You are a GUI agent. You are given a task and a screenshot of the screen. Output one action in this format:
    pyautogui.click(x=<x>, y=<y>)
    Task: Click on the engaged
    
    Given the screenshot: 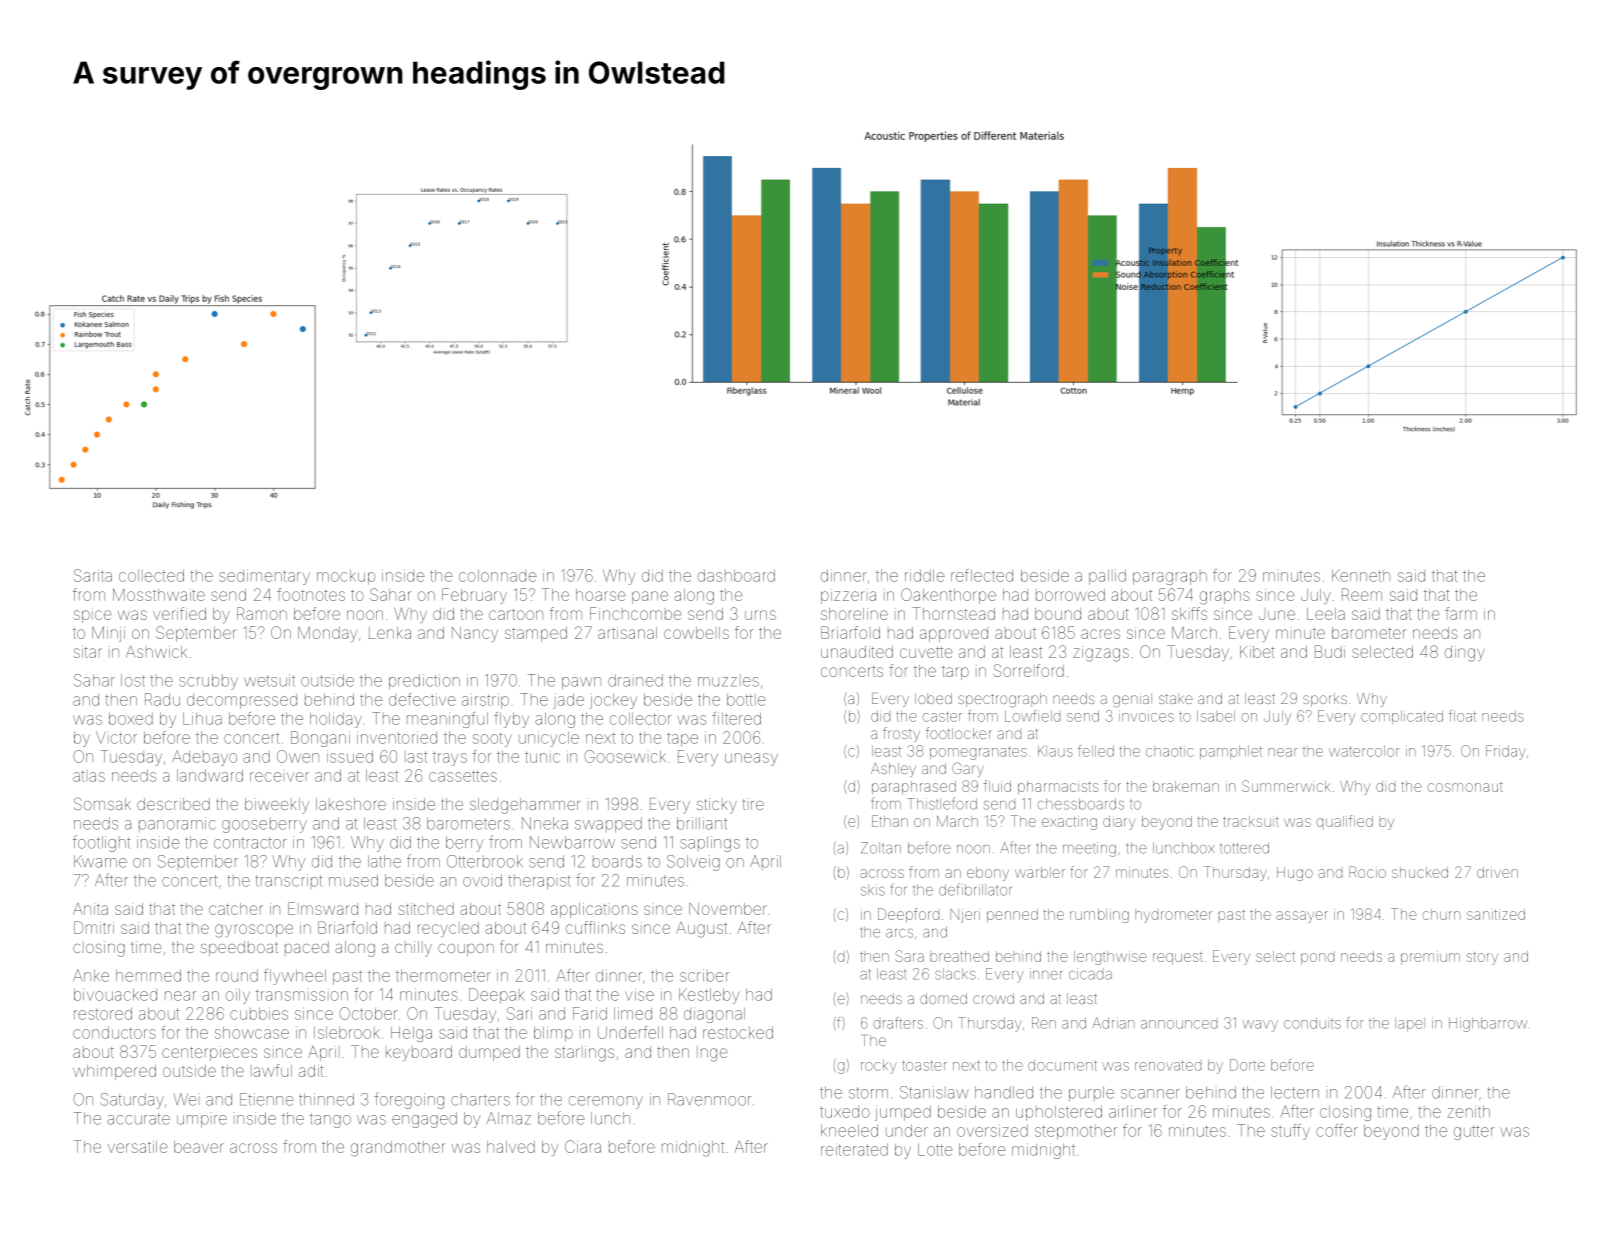 What is the action you would take?
    pyautogui.click(x=424, y=1120)
